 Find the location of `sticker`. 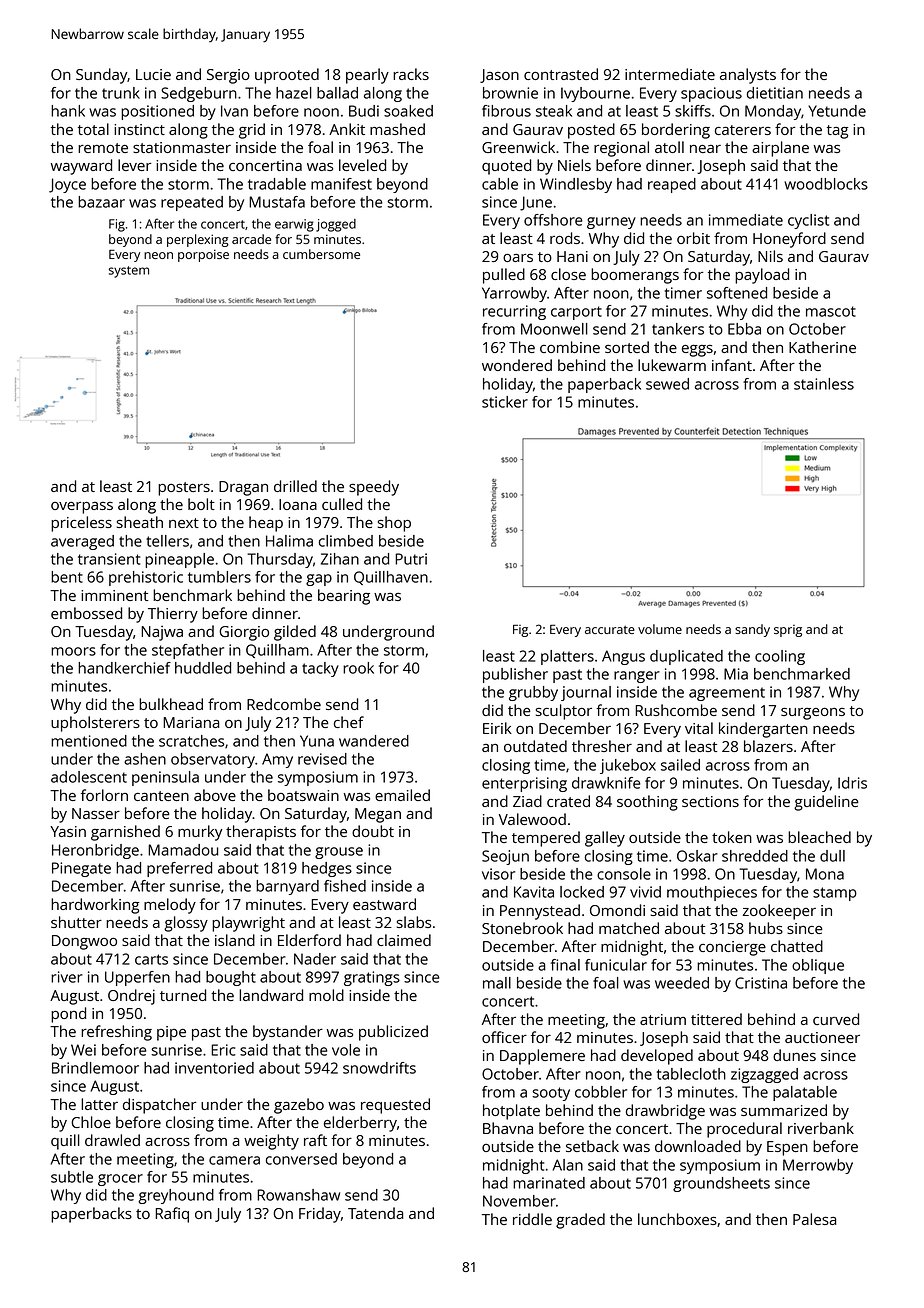

sticker is located at coordinates (505, 402).
